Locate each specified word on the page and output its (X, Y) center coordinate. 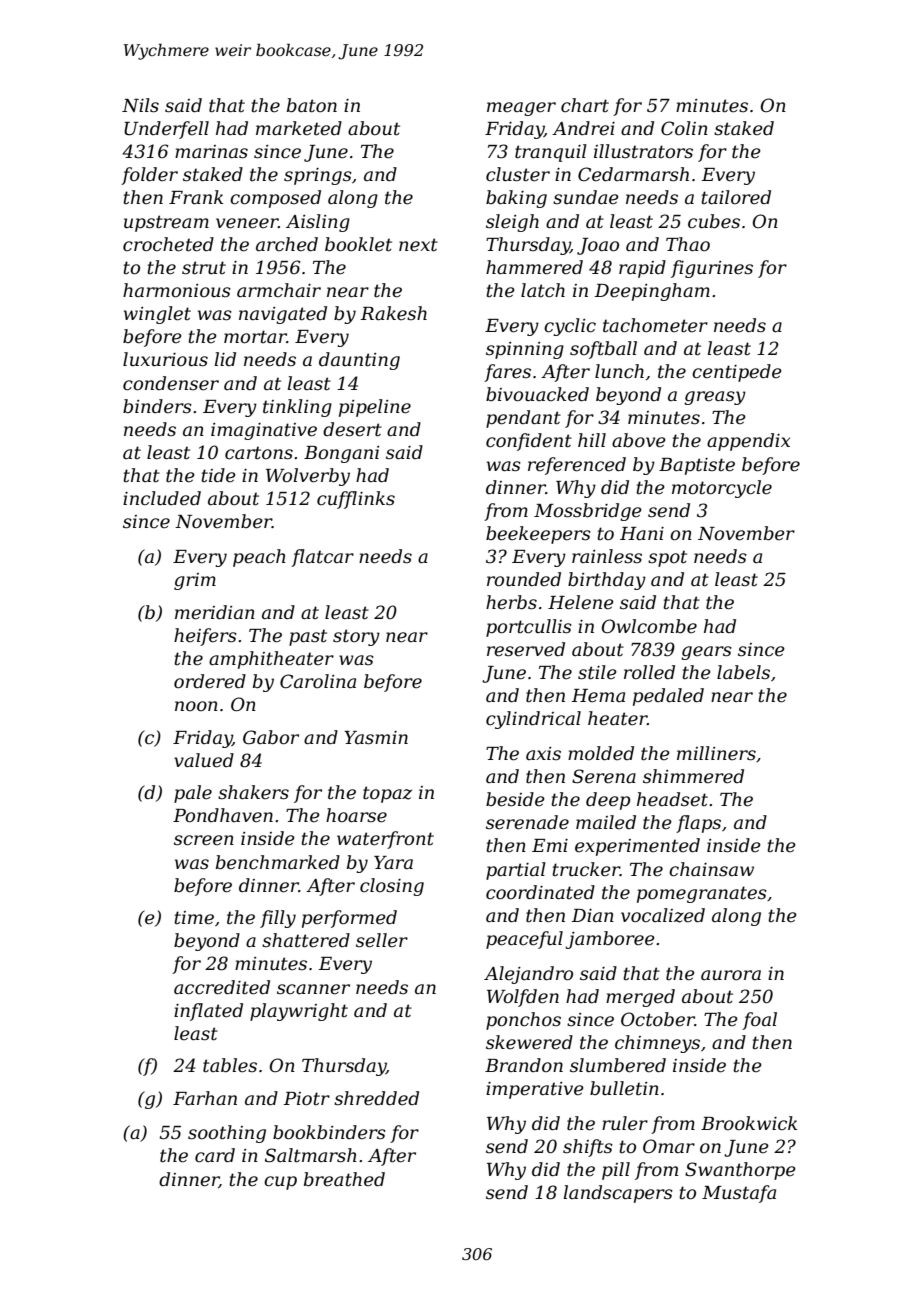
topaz (387, 794)
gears (706, 653)
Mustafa (739, 1194)
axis (543, 753)
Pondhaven (223, 815)
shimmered (693, 776)
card (215, 1155)
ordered (210, 681)
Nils (140, 105)
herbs (511, 602)
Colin (684, 128)
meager (521, 109)
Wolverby (308, 477)
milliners (716, 753)
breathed (344, 1179)
